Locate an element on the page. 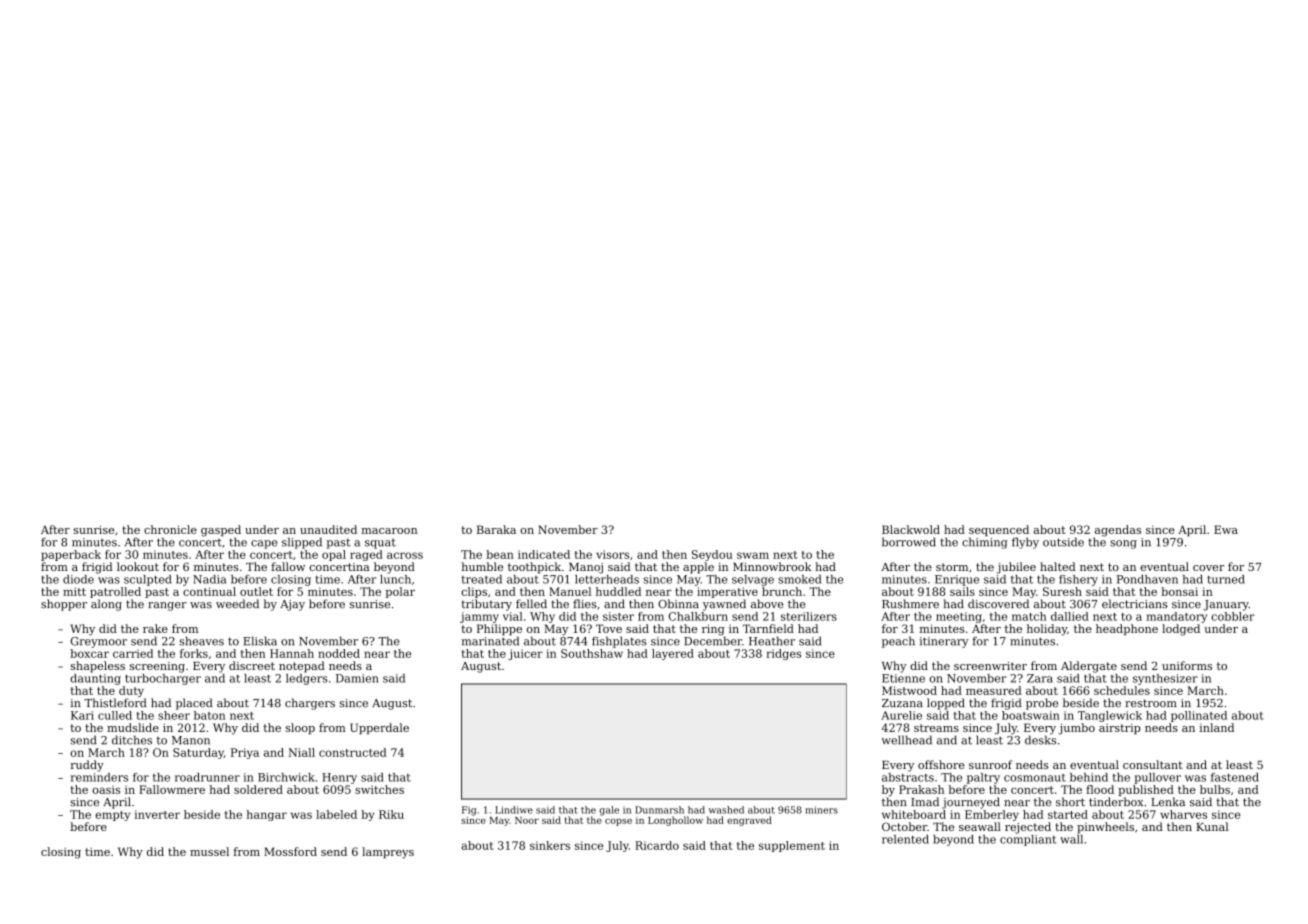 The height and width of the image is (924, 1308). shopper is located at coordinates (64, 605).
